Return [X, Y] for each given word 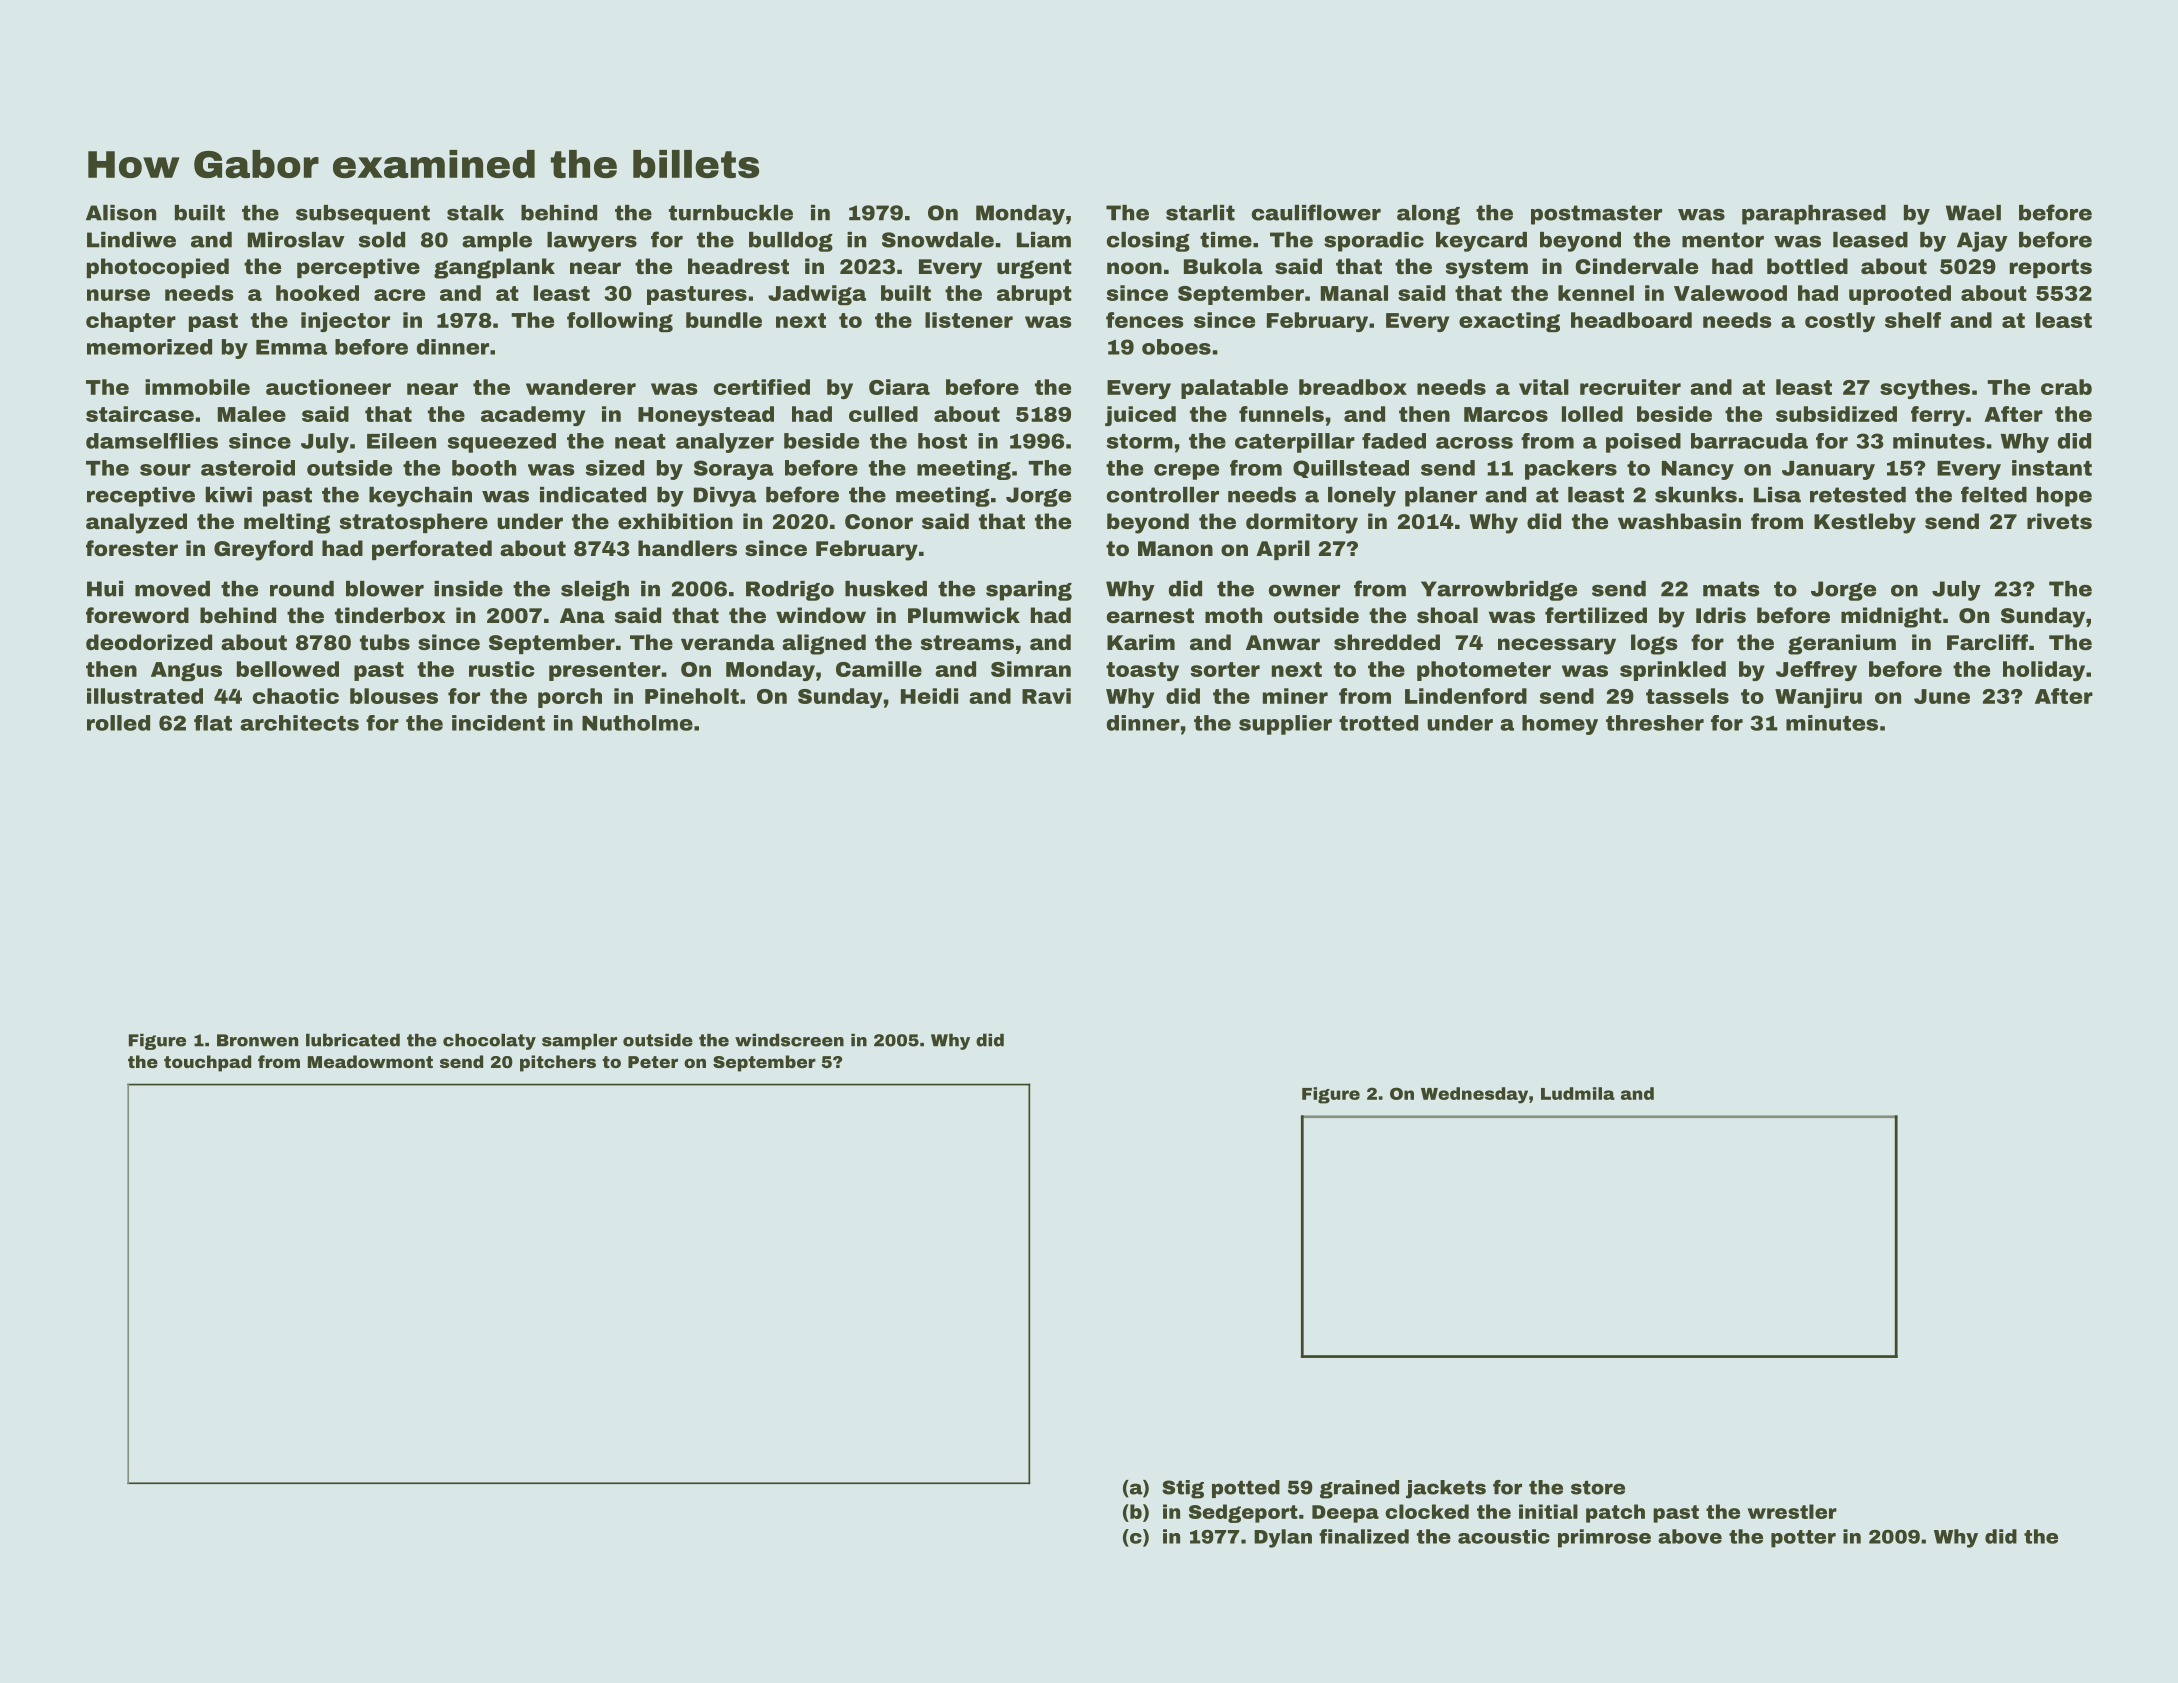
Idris [1721, 615]
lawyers [592, 242]
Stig [1183, 1489]
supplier [1285, 725]
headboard [1631, 320]
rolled [118, 723]
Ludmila [1578, 1093]
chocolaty [489, 1041]
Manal [1354, 293]
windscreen [789, 1040]
